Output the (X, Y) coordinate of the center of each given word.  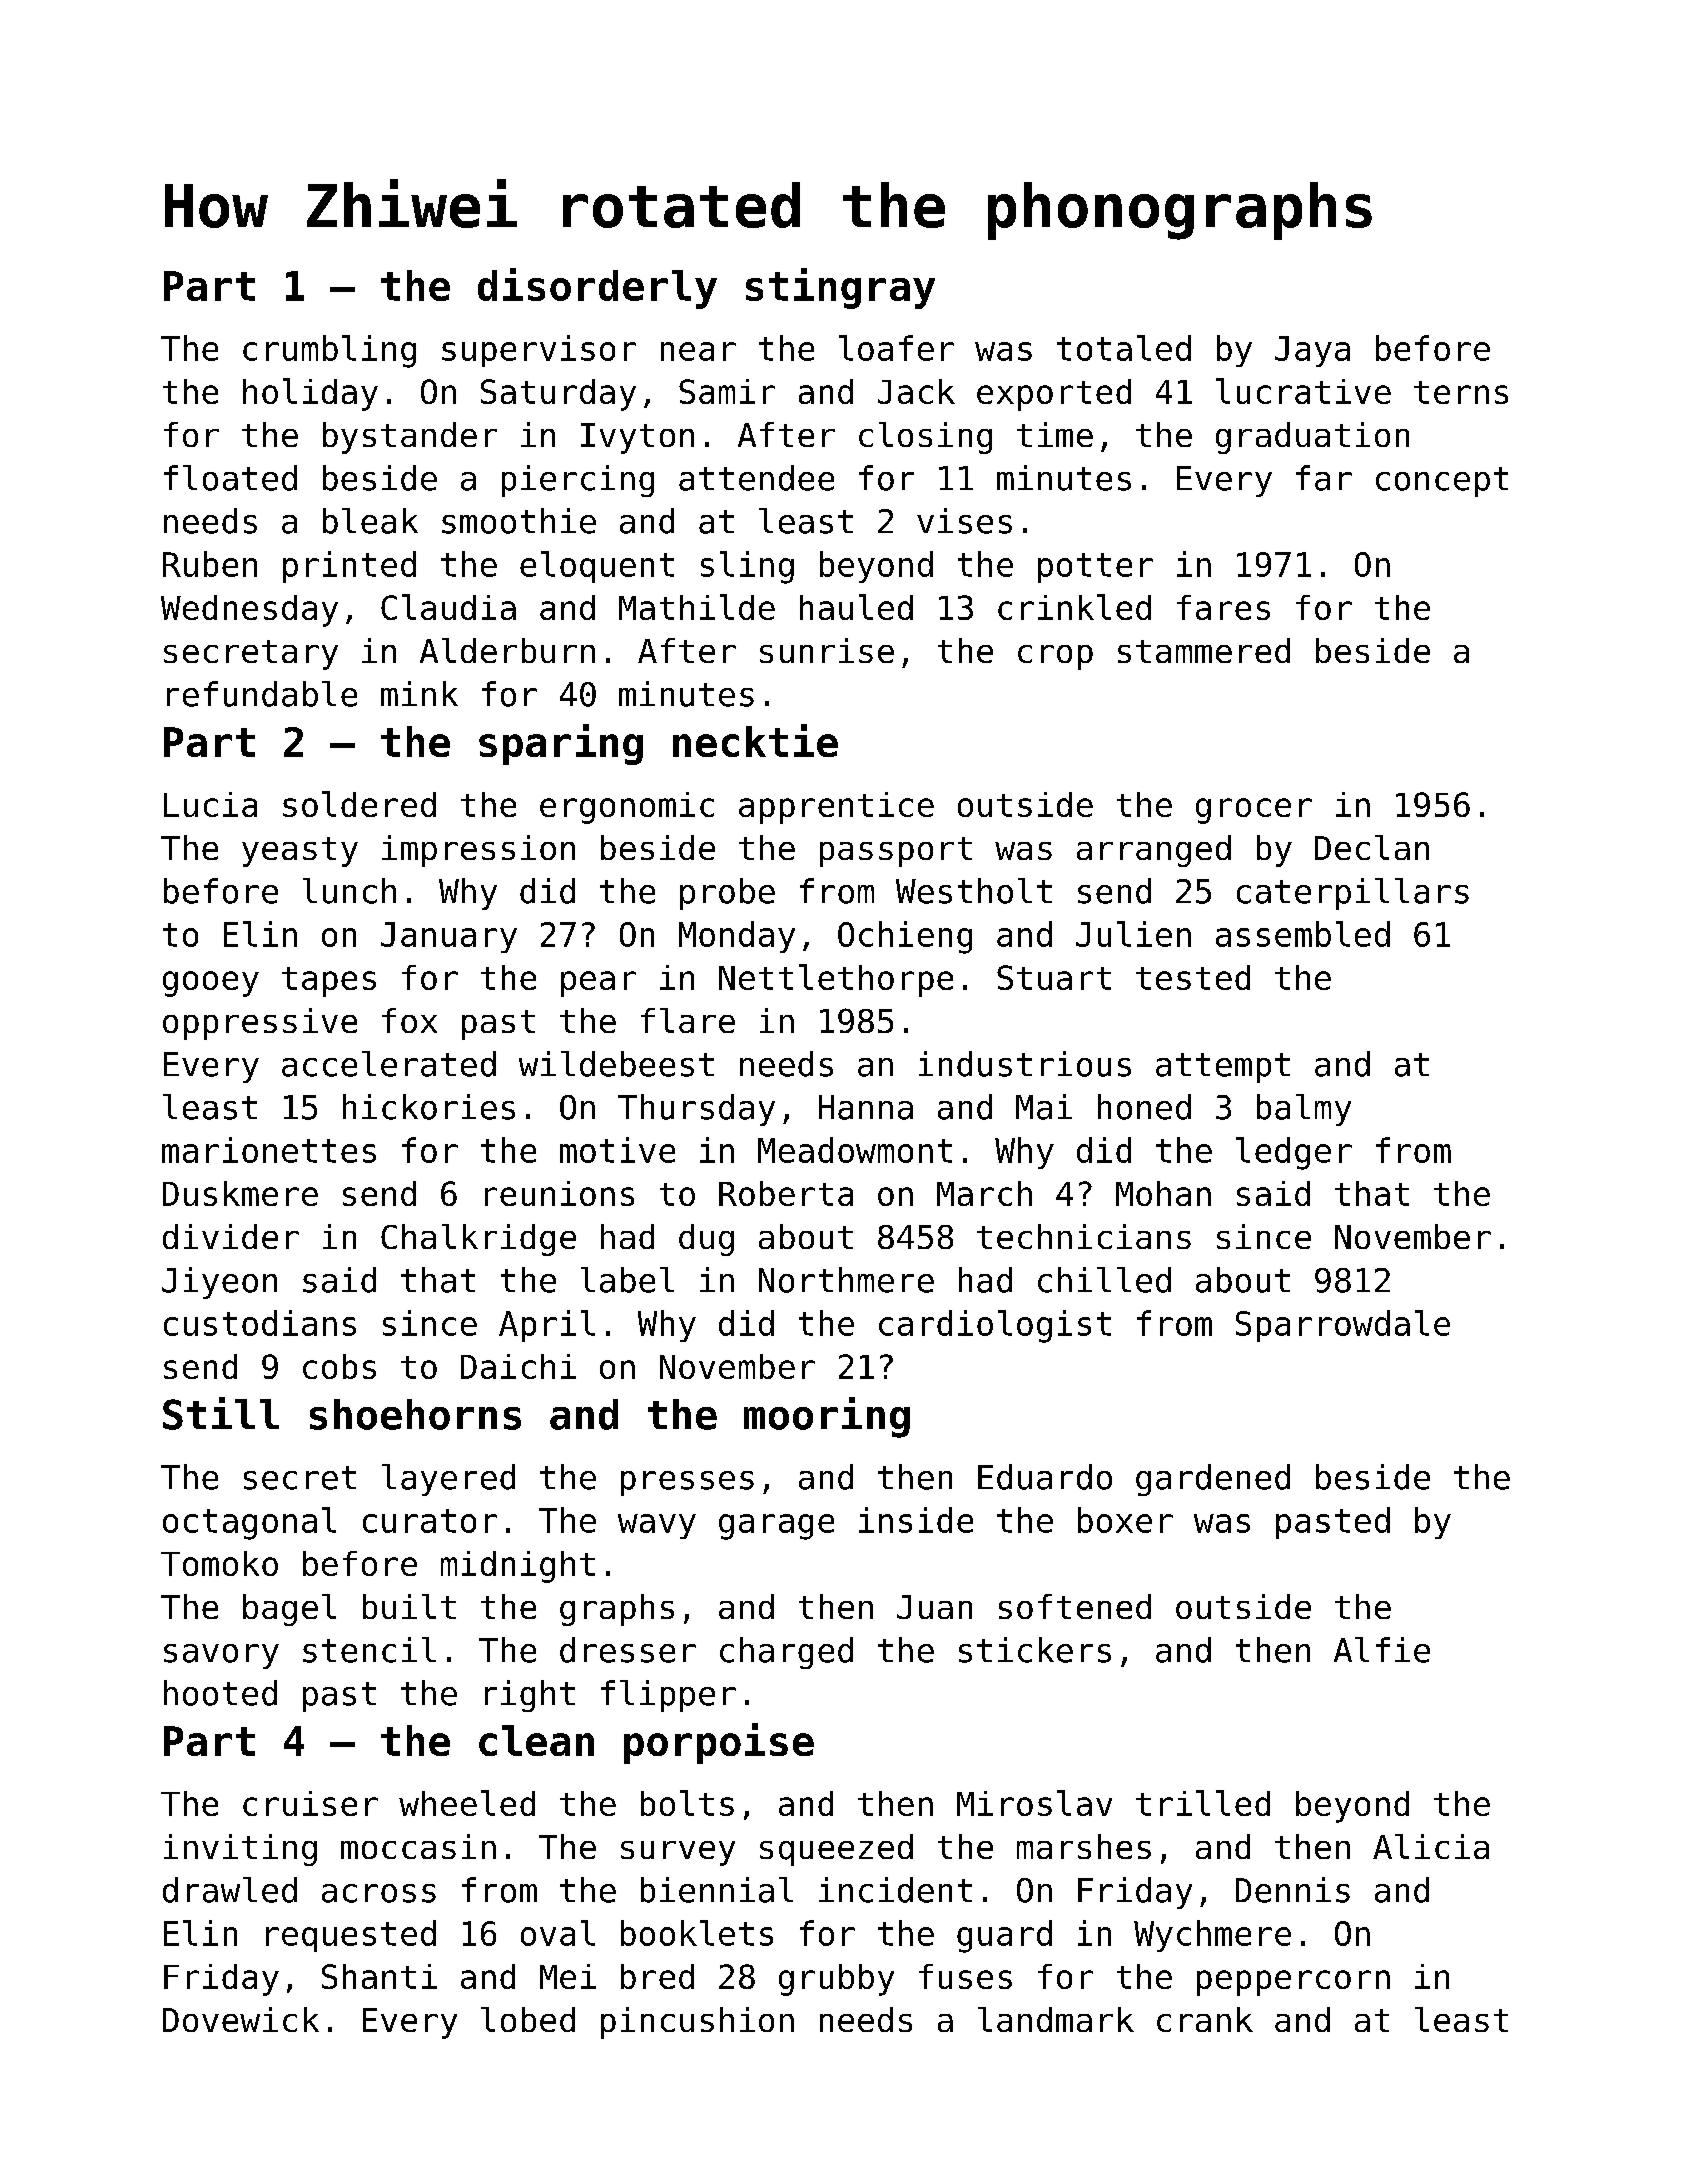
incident (895, 1890)
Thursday (696, 1110)
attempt (1223, 1068)
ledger (1294, 1153)
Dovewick (241, 2019)
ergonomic (627, 808)
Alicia (1431, 1846)
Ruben (210, 564)
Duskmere (240, 1193)
